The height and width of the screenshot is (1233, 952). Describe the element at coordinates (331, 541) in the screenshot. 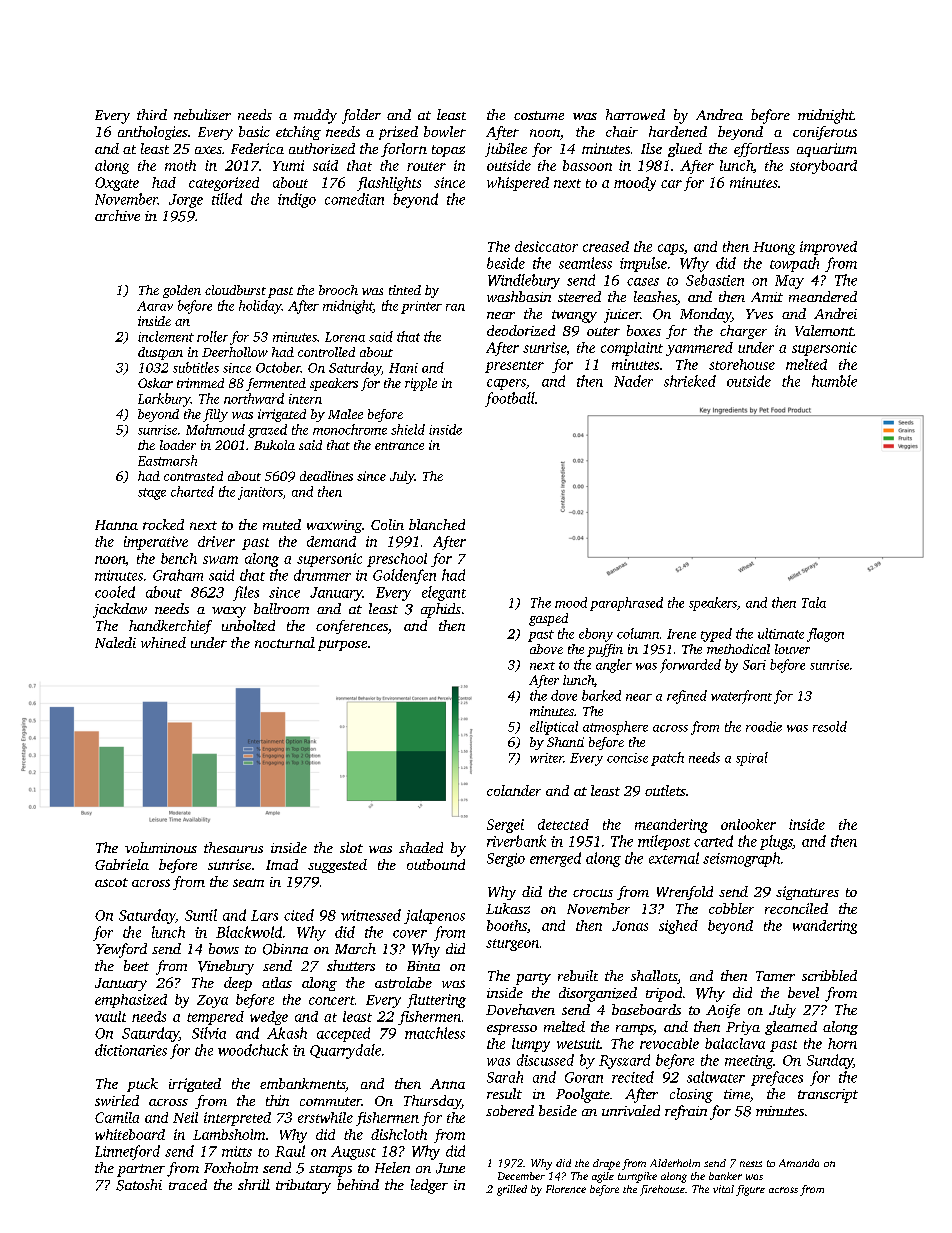

I see `demand` at that location.
